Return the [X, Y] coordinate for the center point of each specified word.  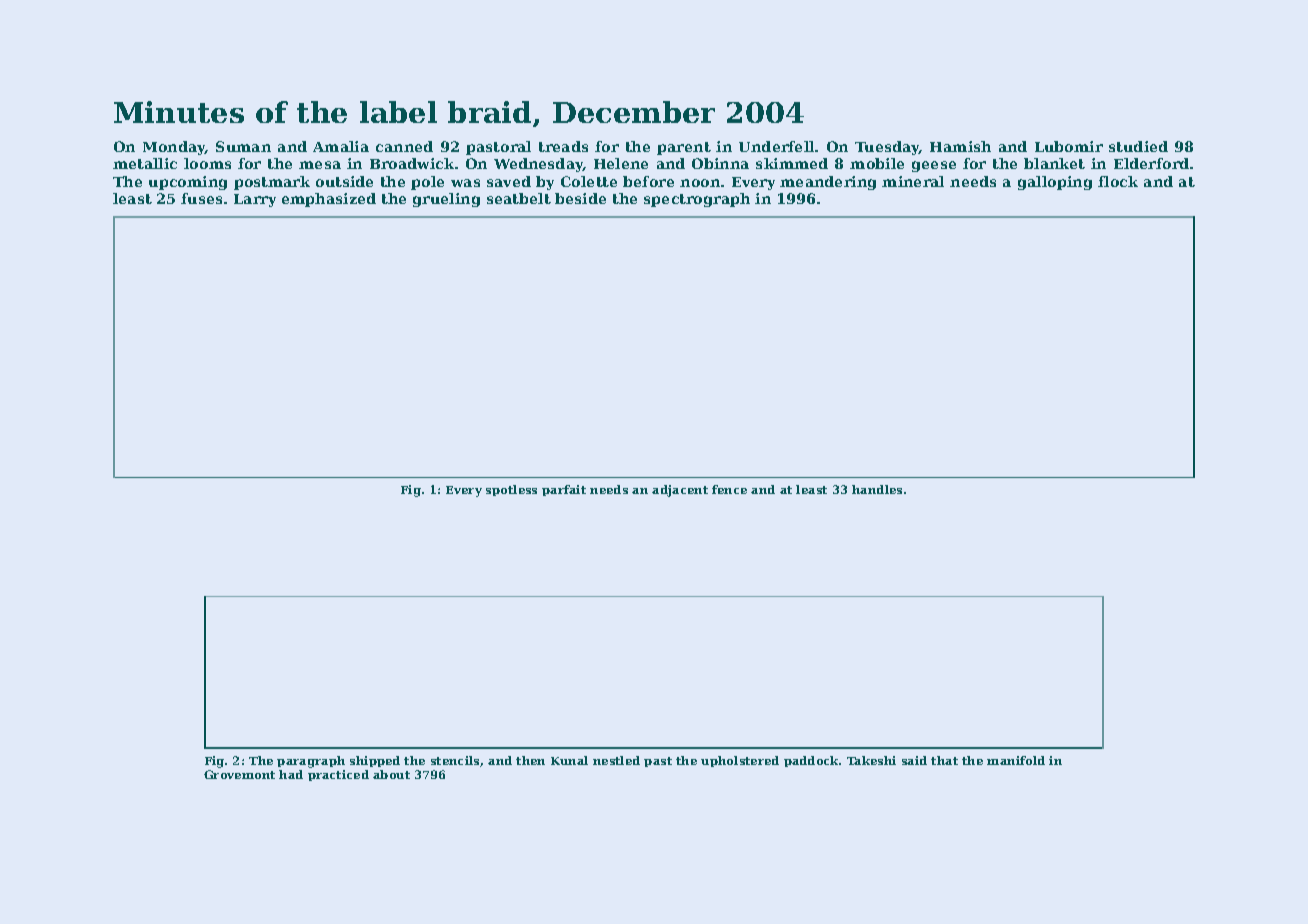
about [391, 774]
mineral [913, 181]
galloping [1055, 183]
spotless [511, 490]
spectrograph [697, 200]
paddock [811, 761]
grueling [446, 200]
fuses [201, 198]
